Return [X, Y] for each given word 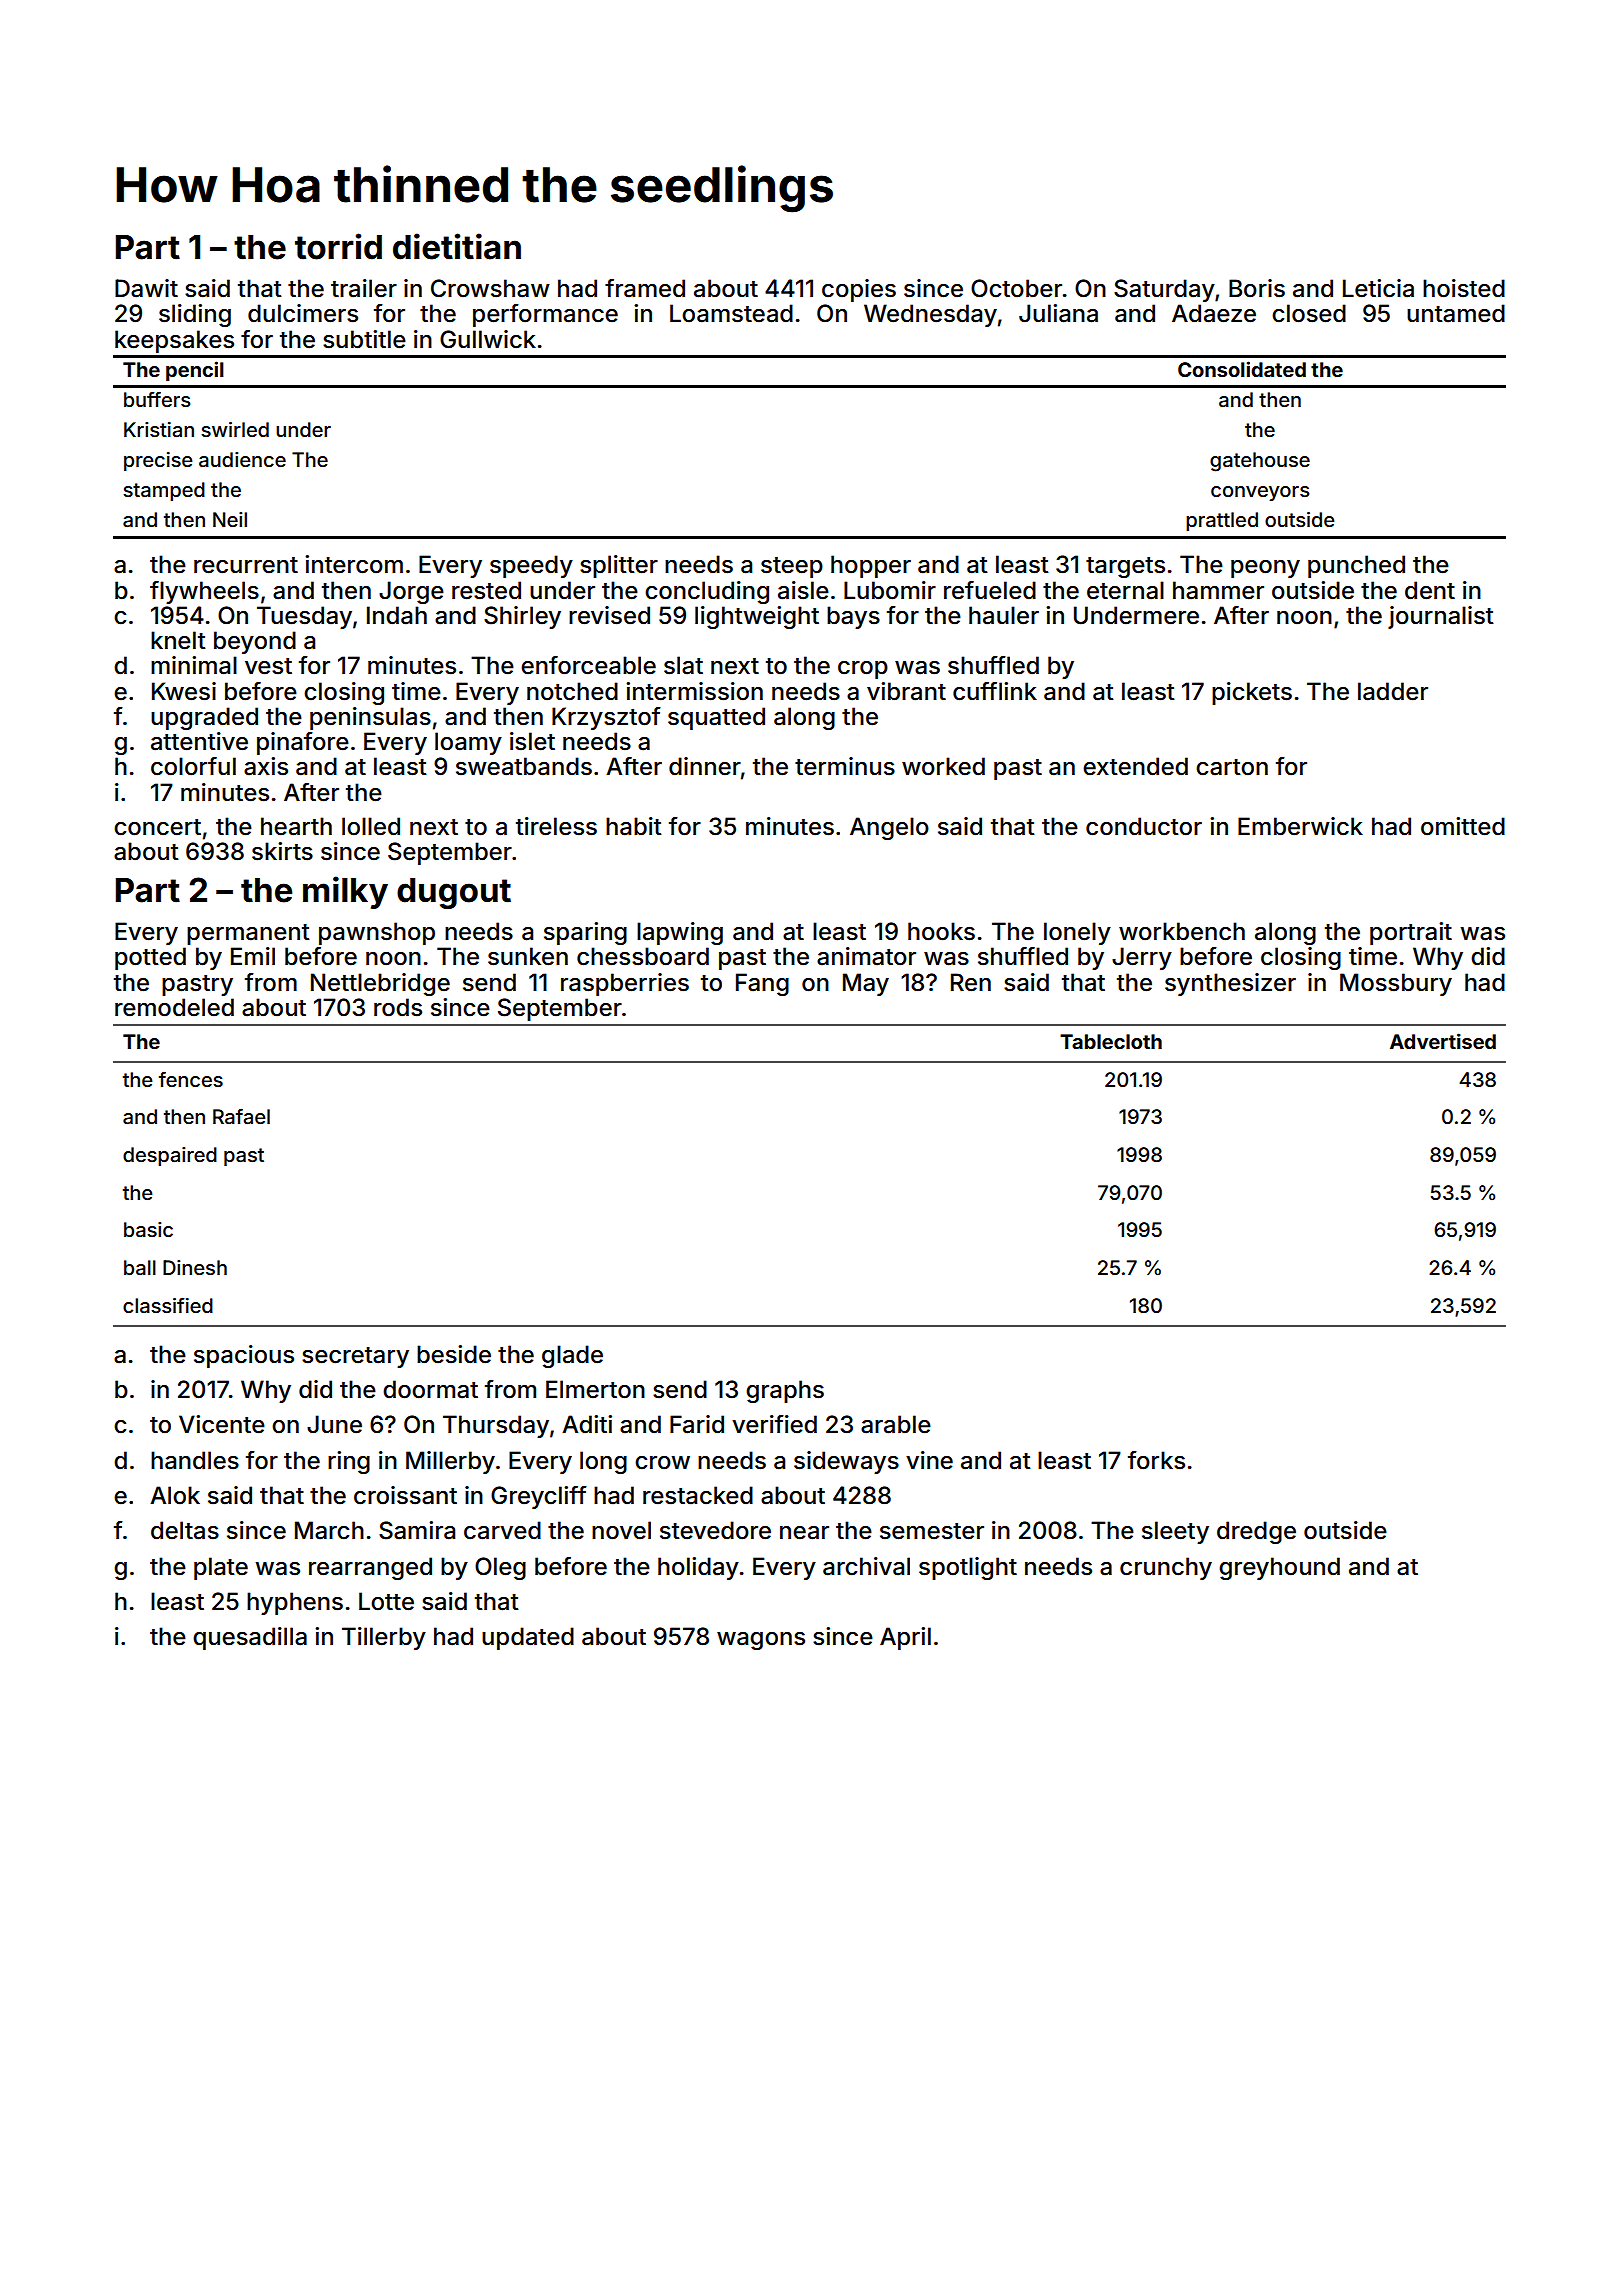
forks [1156, 1460]
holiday [698, 1568]
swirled [235, 429]
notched [572, 691]
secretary [355, 1357]
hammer [1218, 590]
